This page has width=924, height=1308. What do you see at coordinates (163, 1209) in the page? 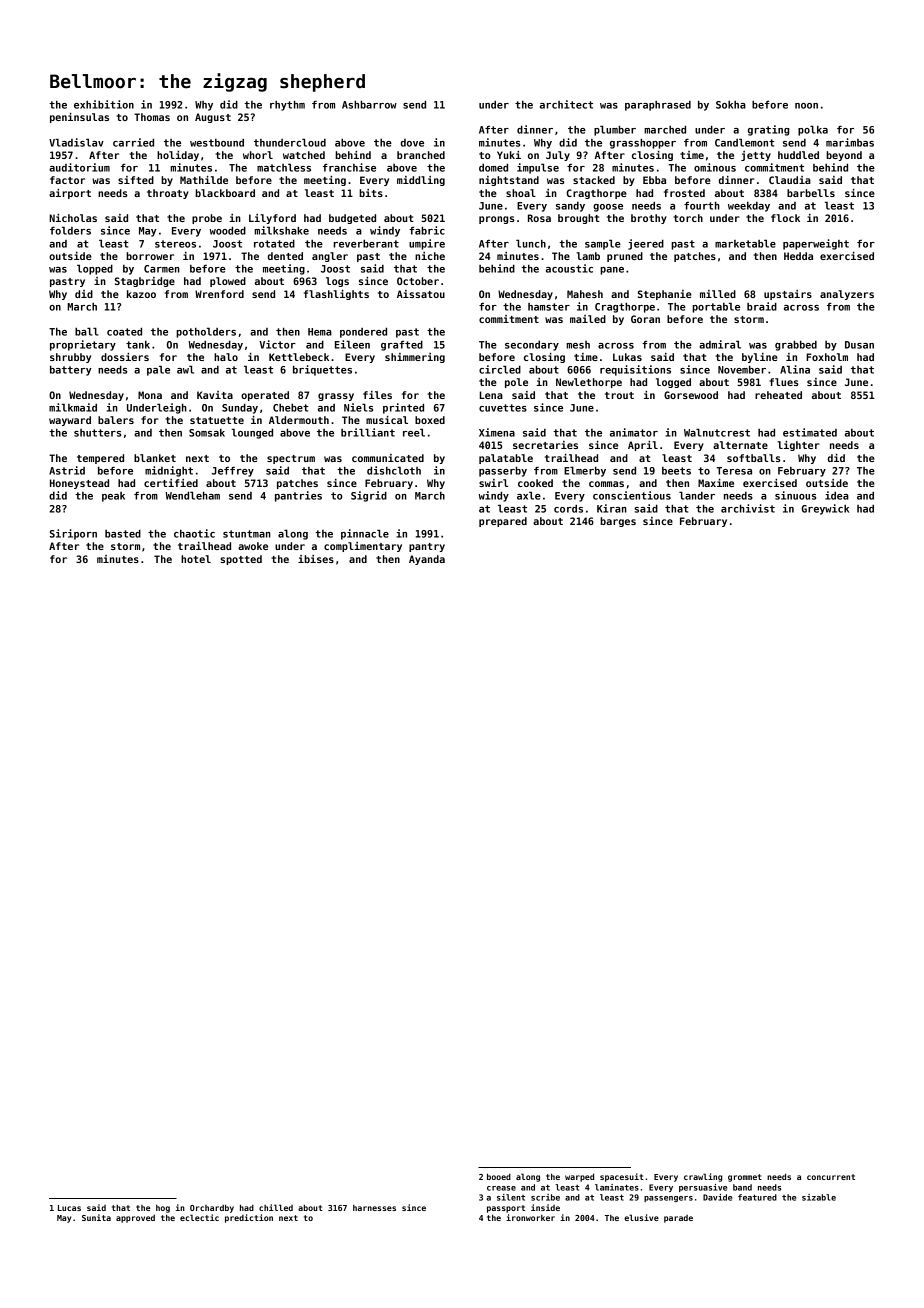
I see `hog` at bounding box center [163, 1209].
